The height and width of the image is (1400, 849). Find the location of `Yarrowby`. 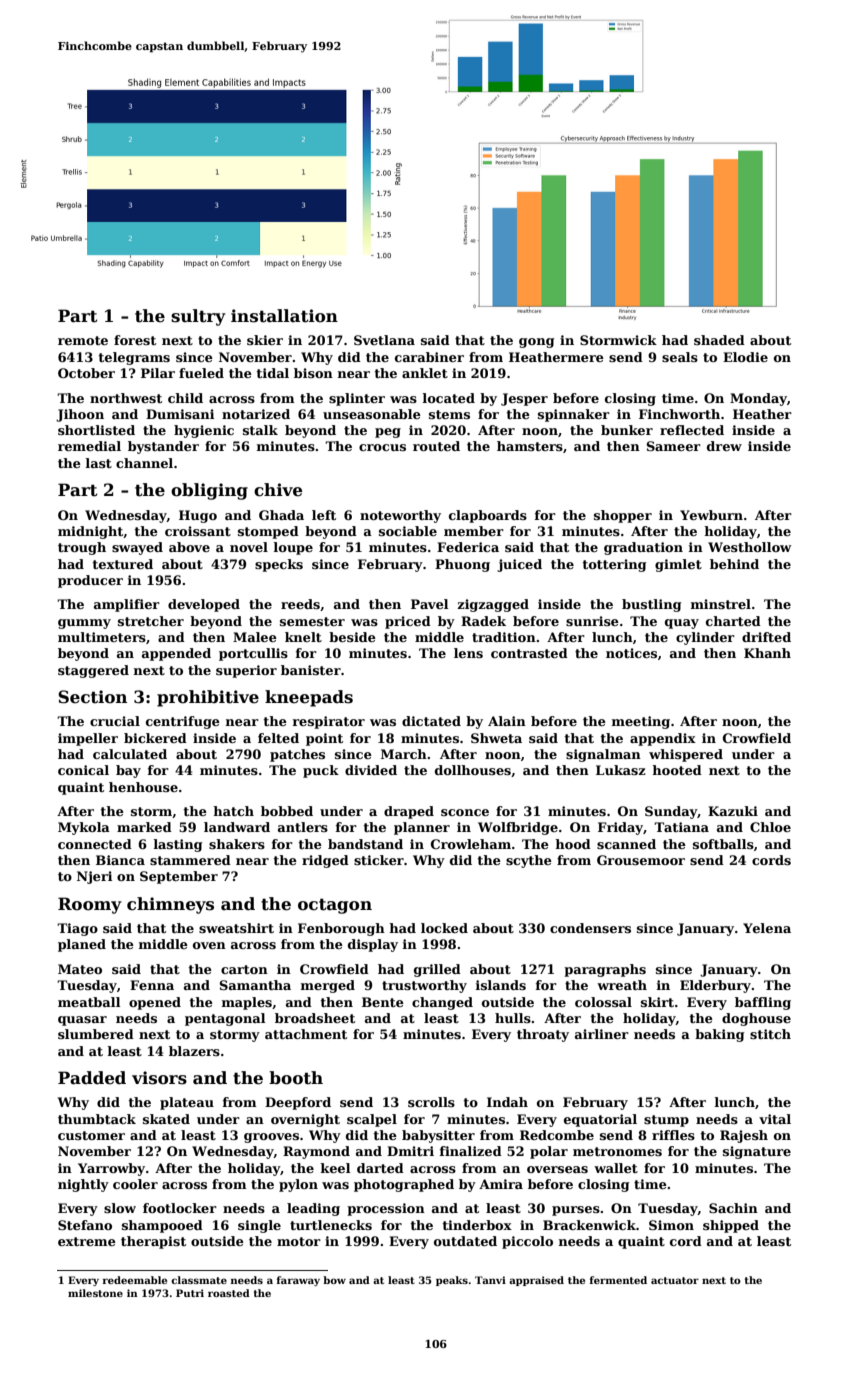

Yarrowby is located at coordinates (111, 1169).
